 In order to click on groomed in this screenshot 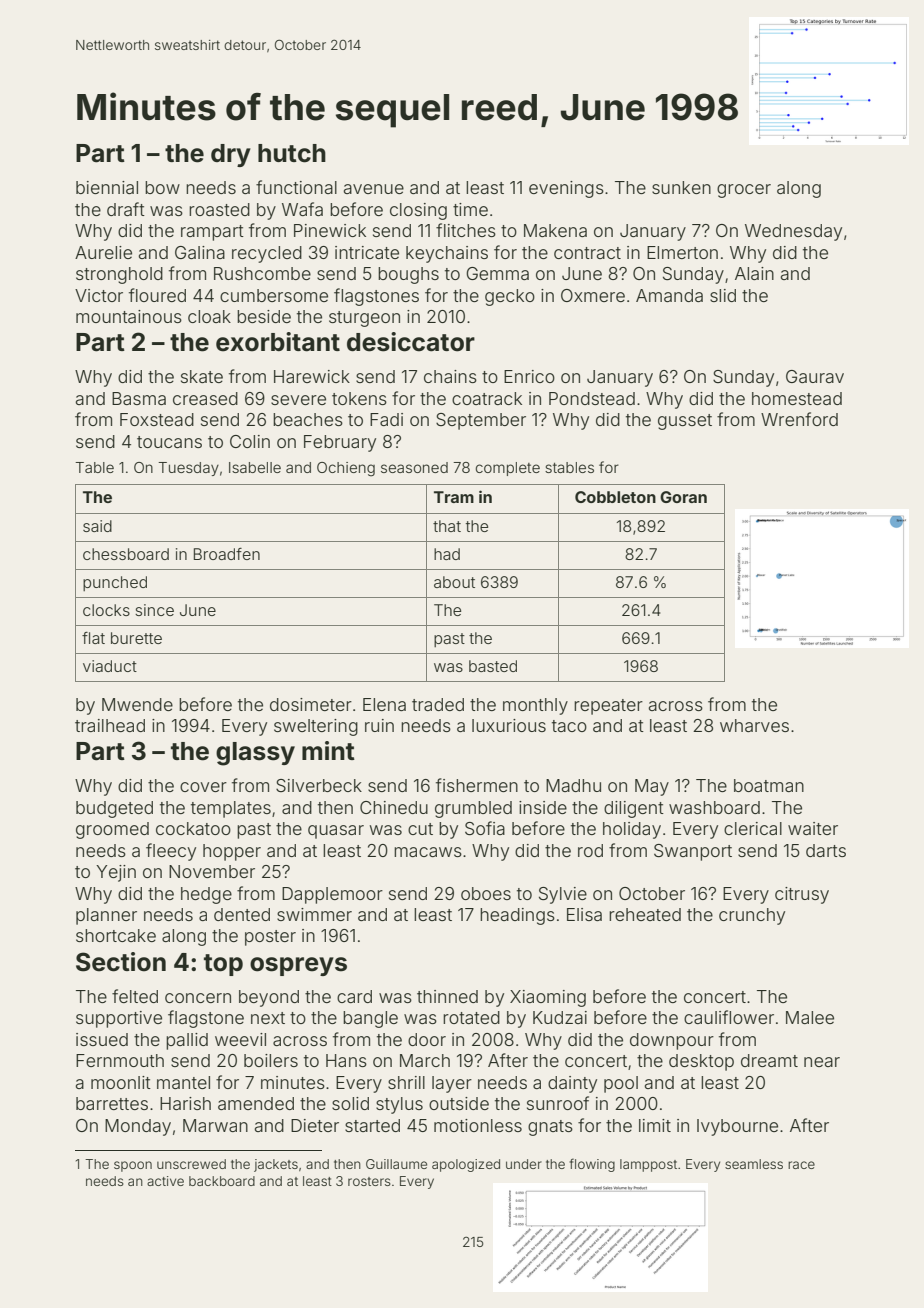, I will do `click(112, 830)`.
